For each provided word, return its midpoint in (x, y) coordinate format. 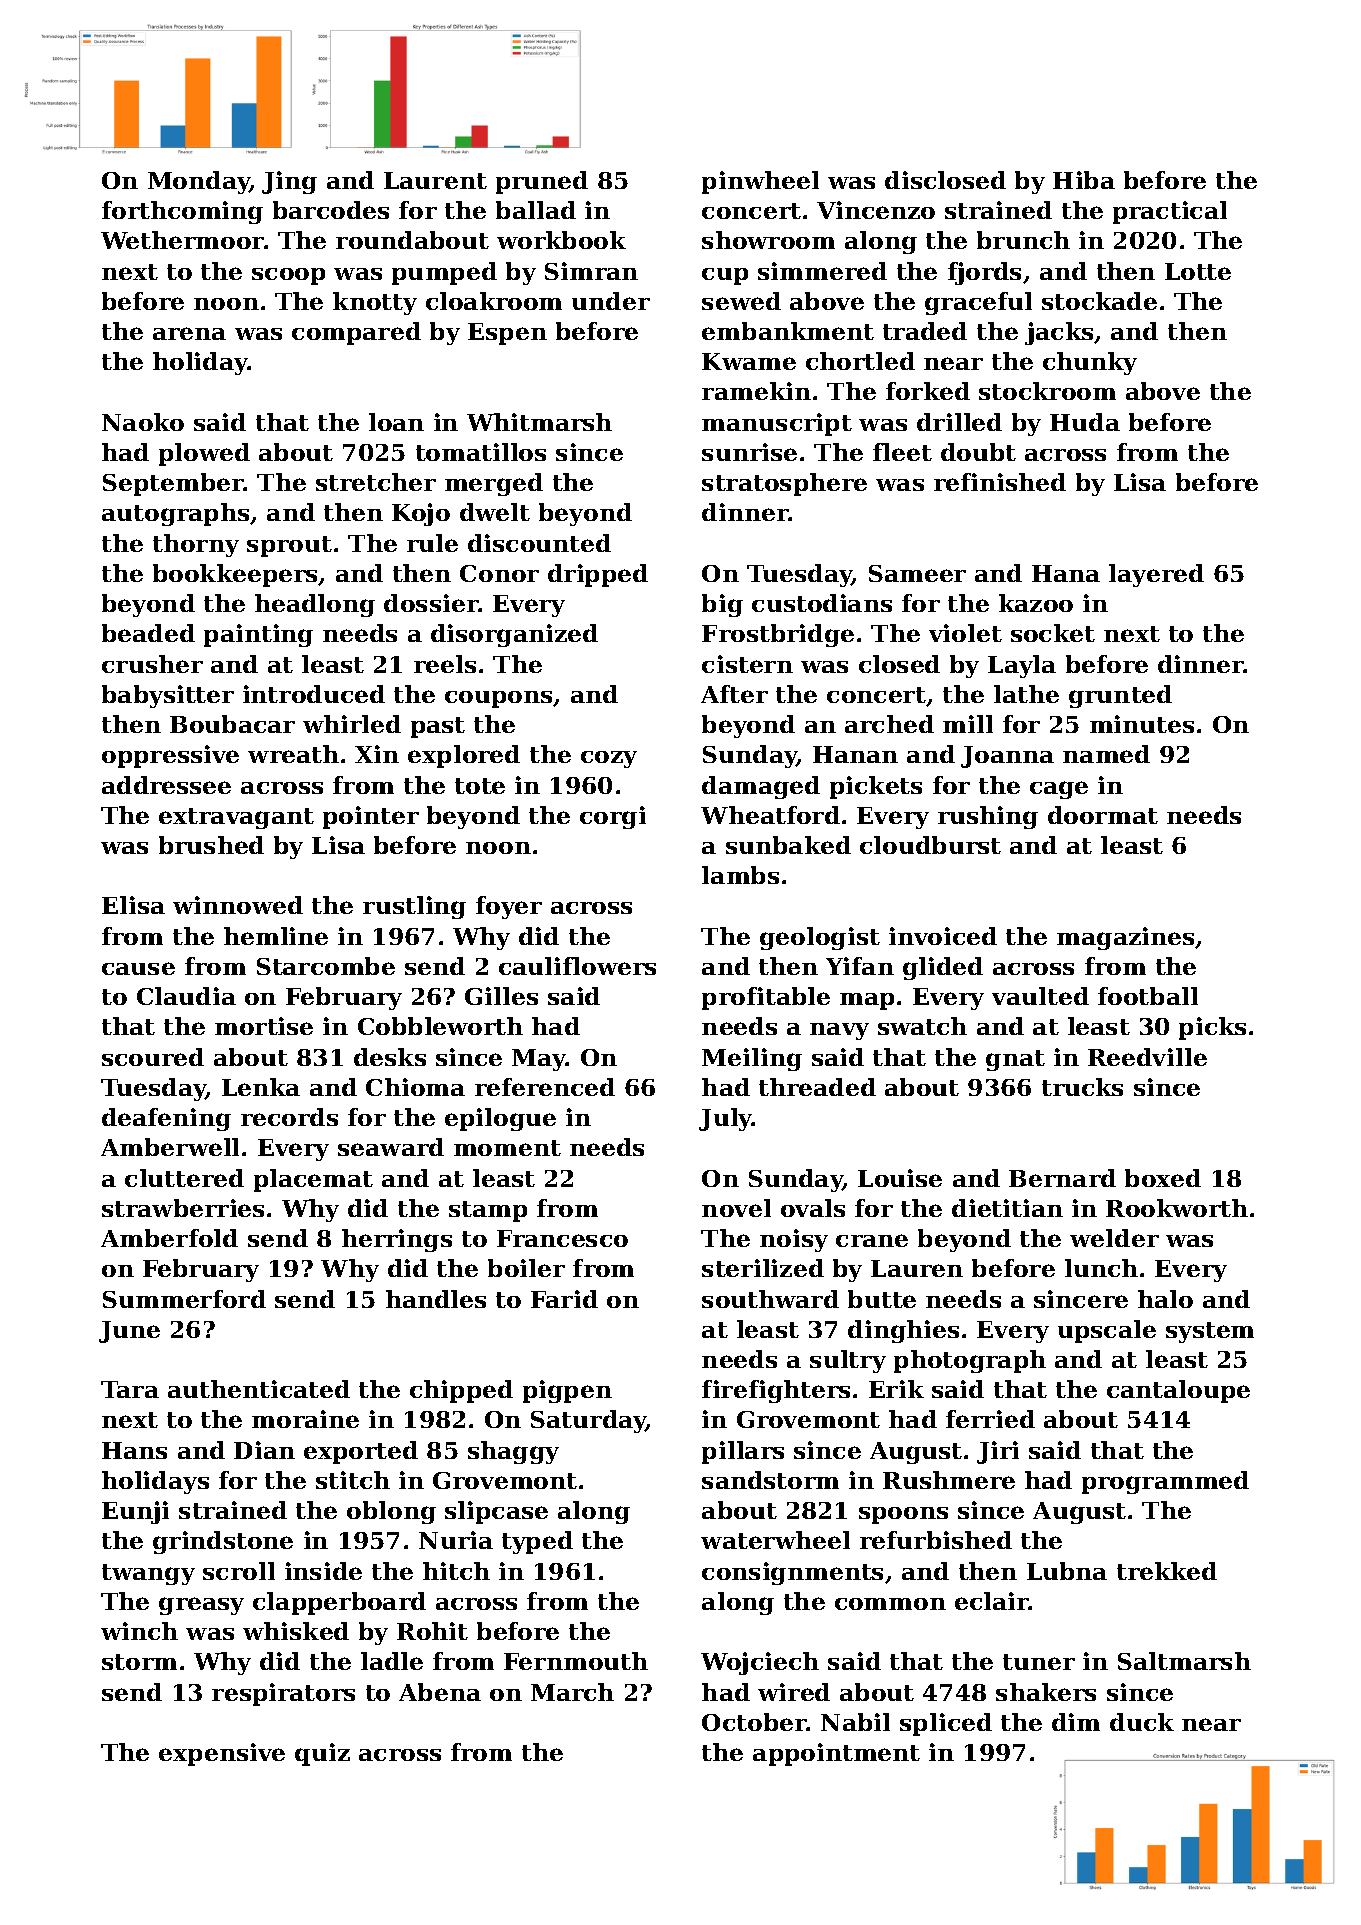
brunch (1023, 240)
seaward (391, 1147)
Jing (289, 182)
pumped (444, 273)
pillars (743, 1452)
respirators (283, 1694)
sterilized (763, 1268)
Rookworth (1177, 1208)
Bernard (1062, 1178)
